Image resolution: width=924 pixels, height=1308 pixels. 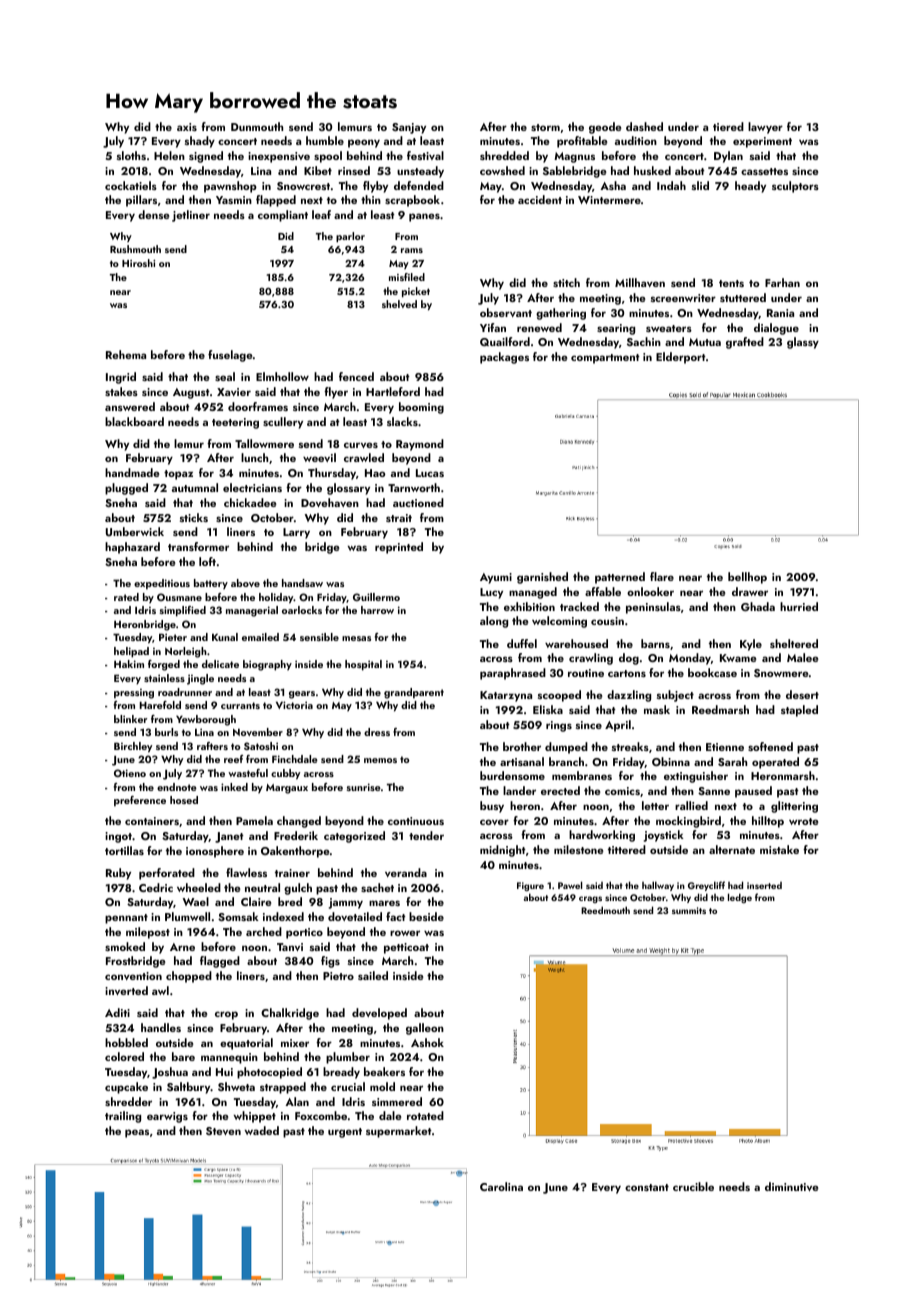 I want to click on Tallowmere, so click(x=264, y=443).
